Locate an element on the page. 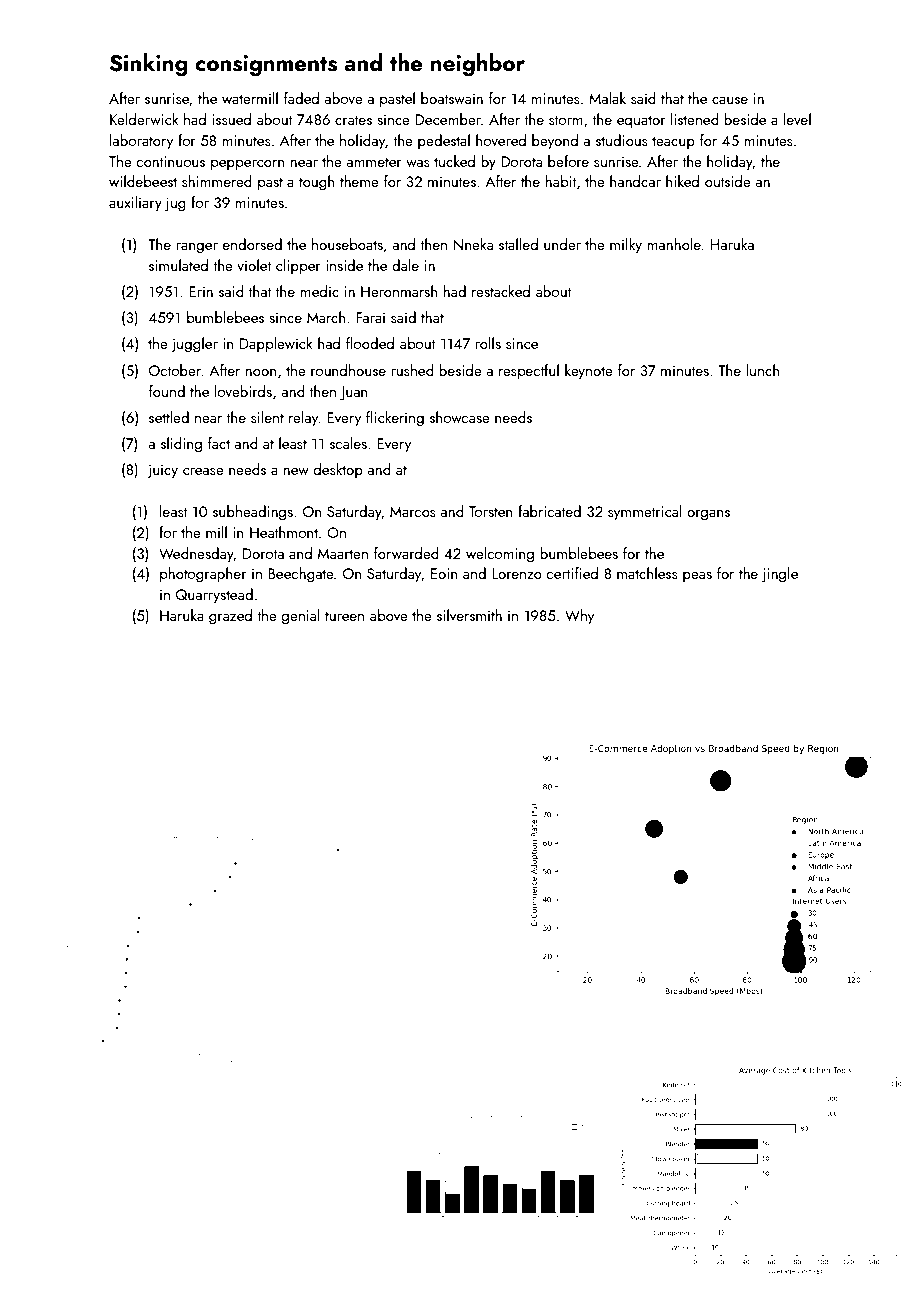 The width and height of the image is (924, 1308). neighbor is located at coordinates (478, 65).
